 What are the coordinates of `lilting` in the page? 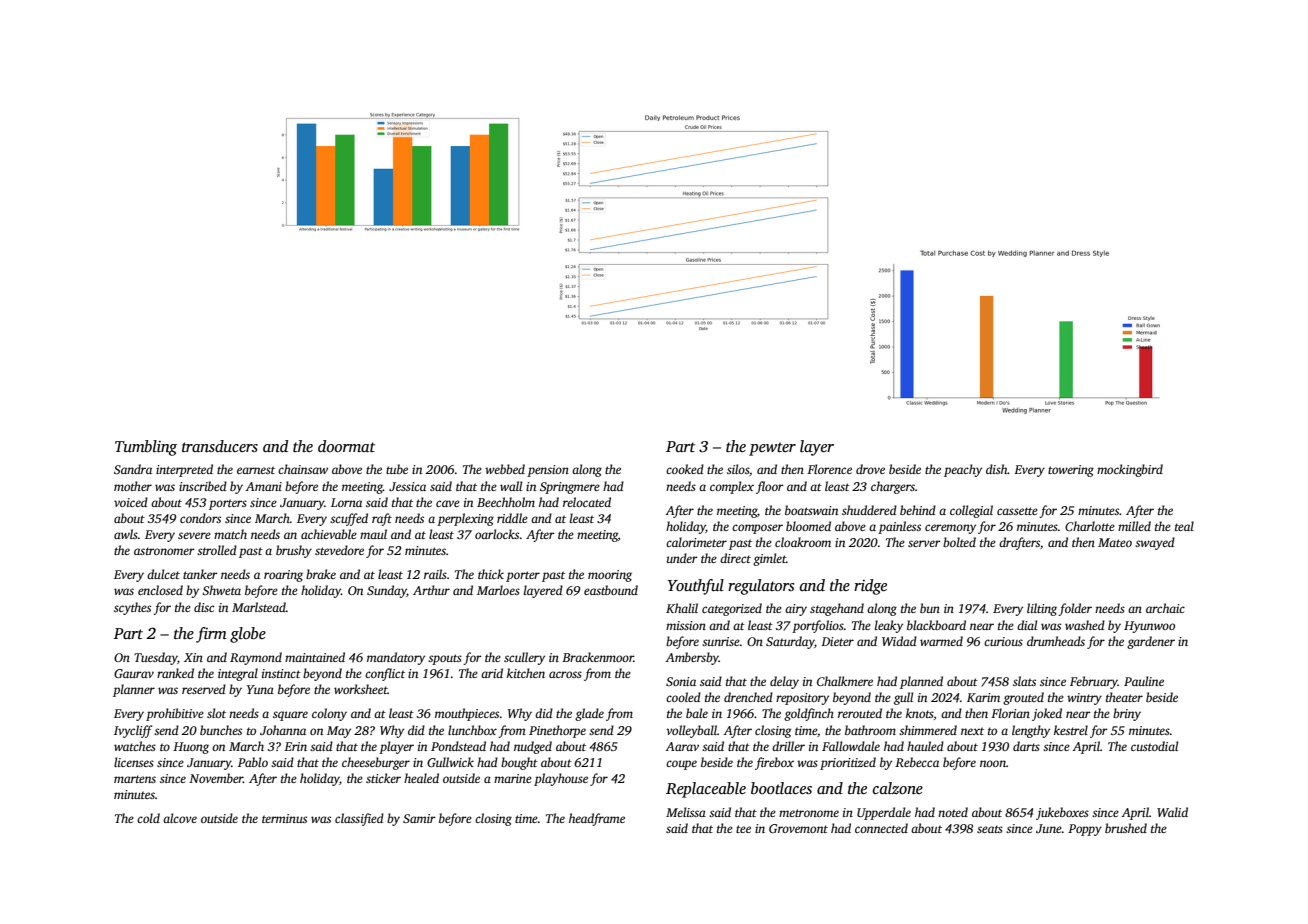 It's located at (1042, 609).
